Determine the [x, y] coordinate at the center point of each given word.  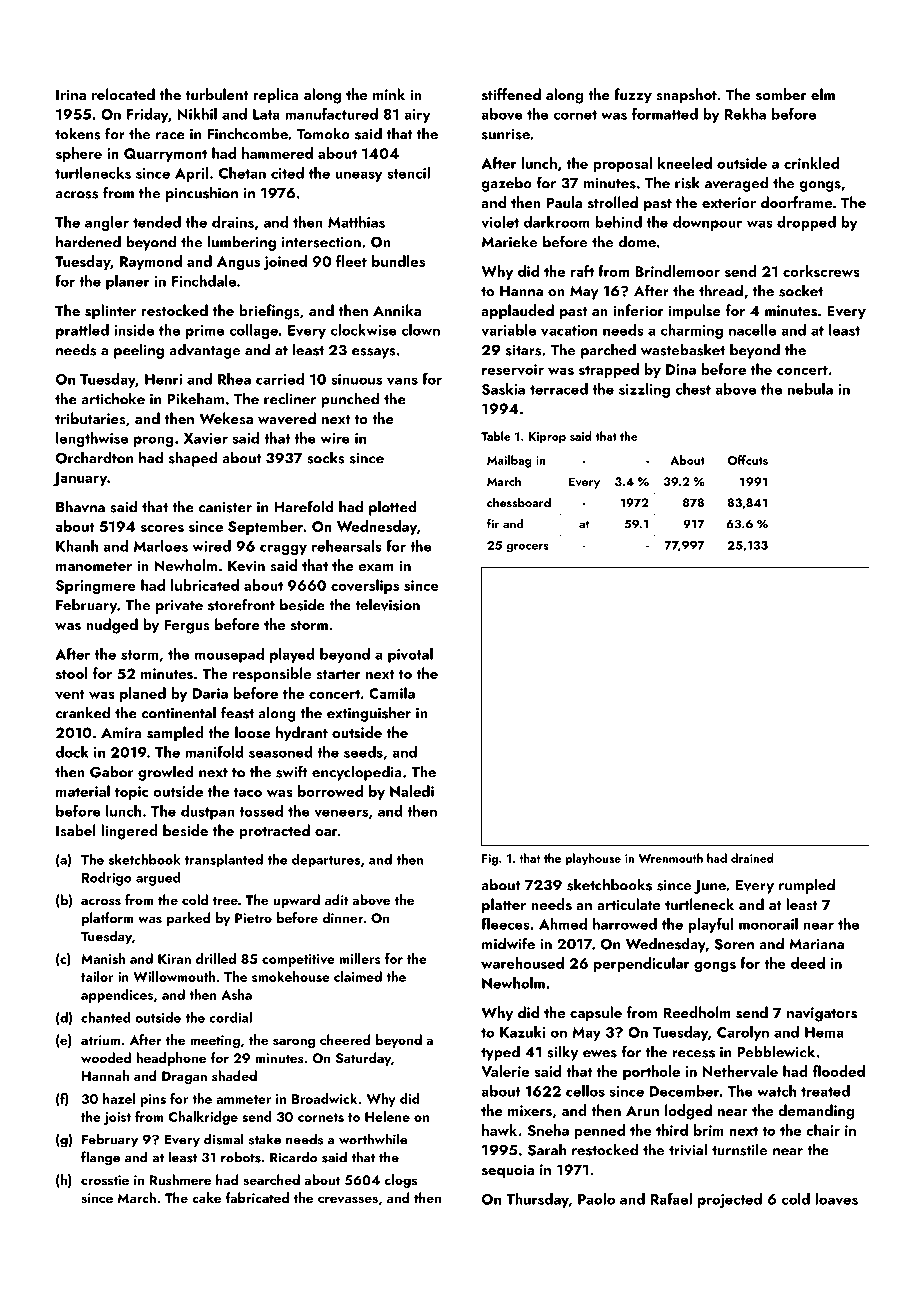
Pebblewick [776, 1051]
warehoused [522, 963]
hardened [88, 241]
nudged [112, 626]
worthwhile [373, 1139]
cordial [230, 1017]
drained [752, 858]
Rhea [234, 379]
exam [376, 567]
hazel [119, 1098]
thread [721, 290]
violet [500, 222]
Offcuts [748, 460]
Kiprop [547, 438]
